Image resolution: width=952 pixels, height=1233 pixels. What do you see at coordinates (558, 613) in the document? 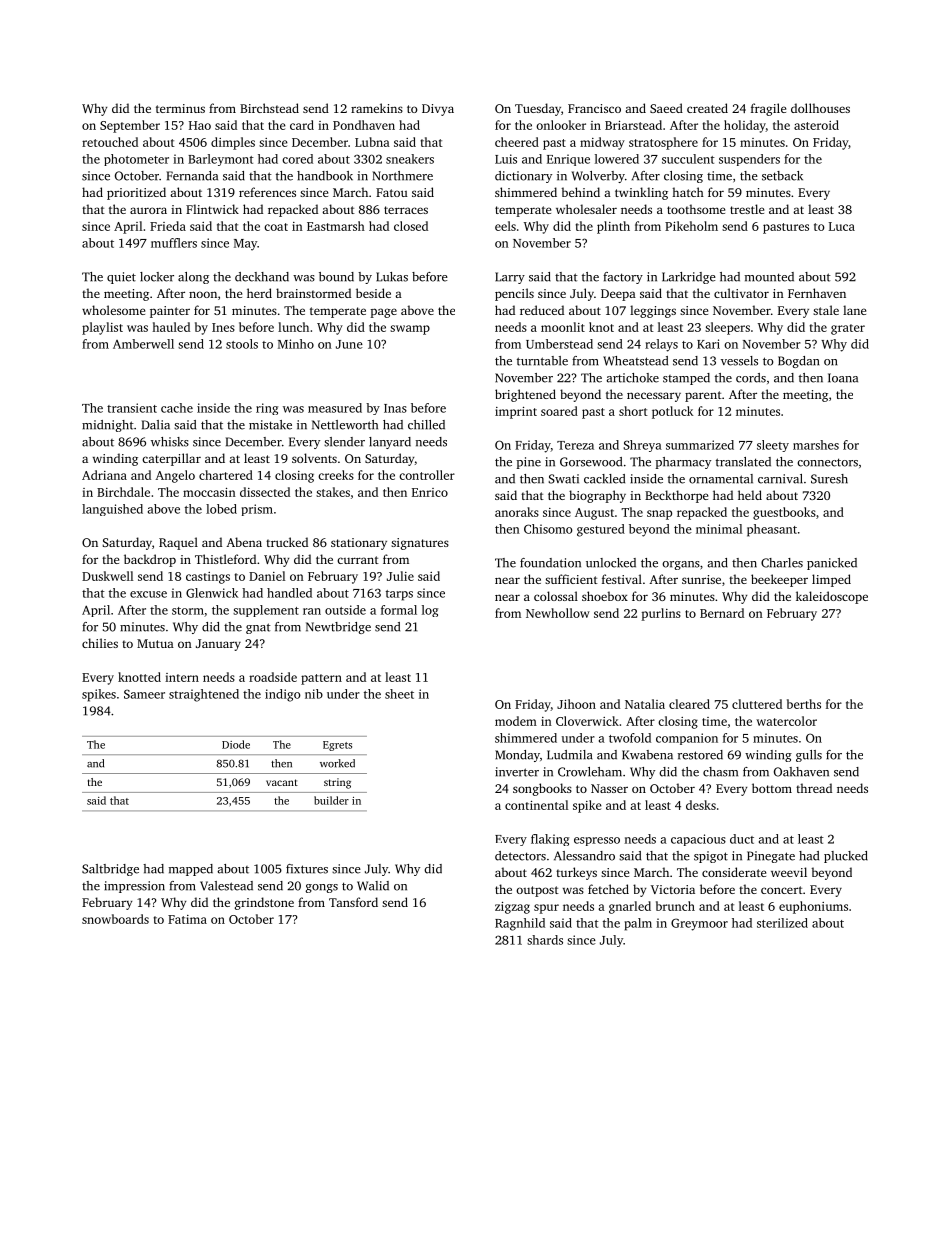
I see `Newhollow` at bounding box center [558, 613].
